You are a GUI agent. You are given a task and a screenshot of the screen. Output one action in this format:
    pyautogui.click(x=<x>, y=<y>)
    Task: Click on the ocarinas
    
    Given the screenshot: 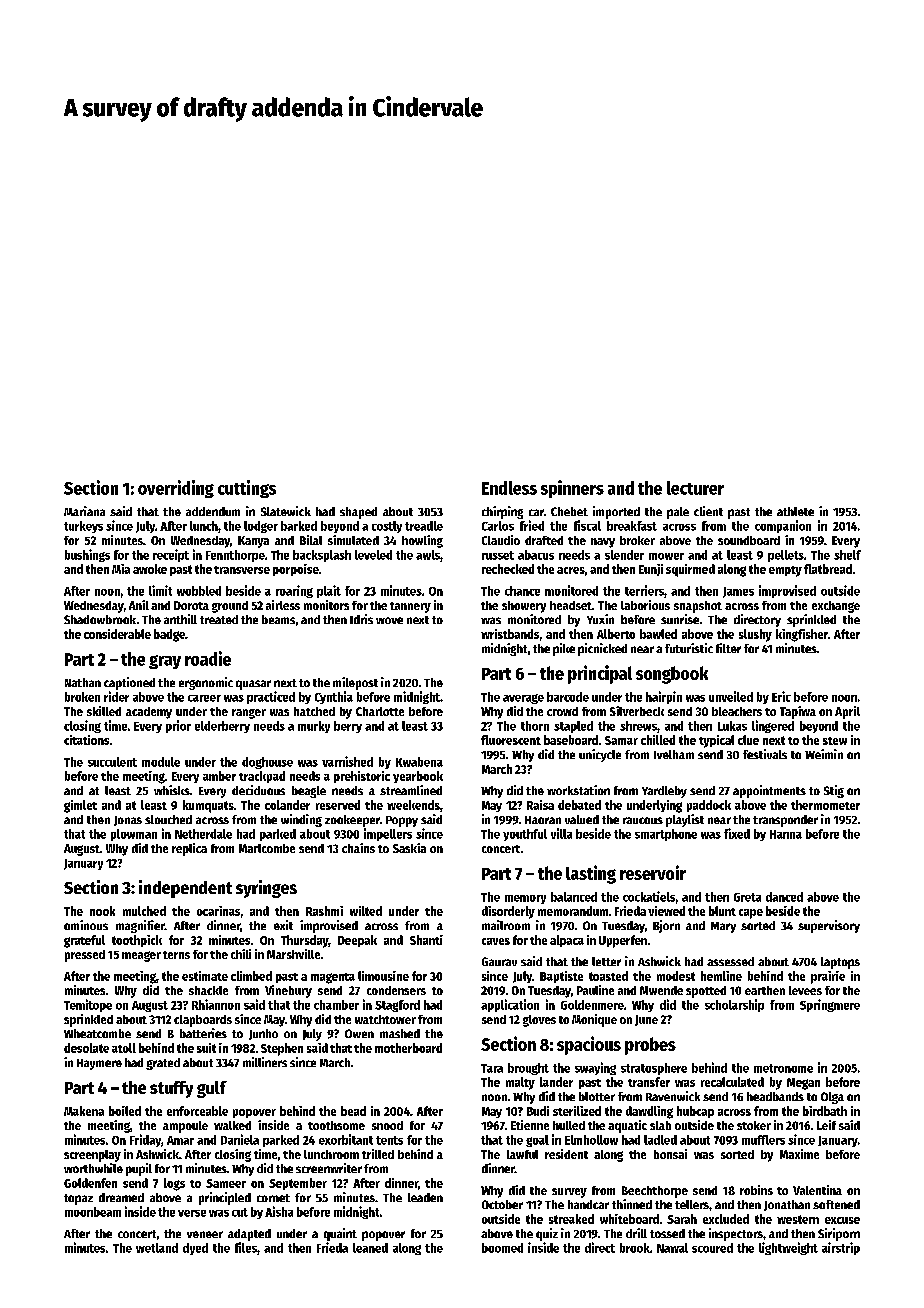 What is the action you would take?
    pyautogui.click(x=218, y=911)
